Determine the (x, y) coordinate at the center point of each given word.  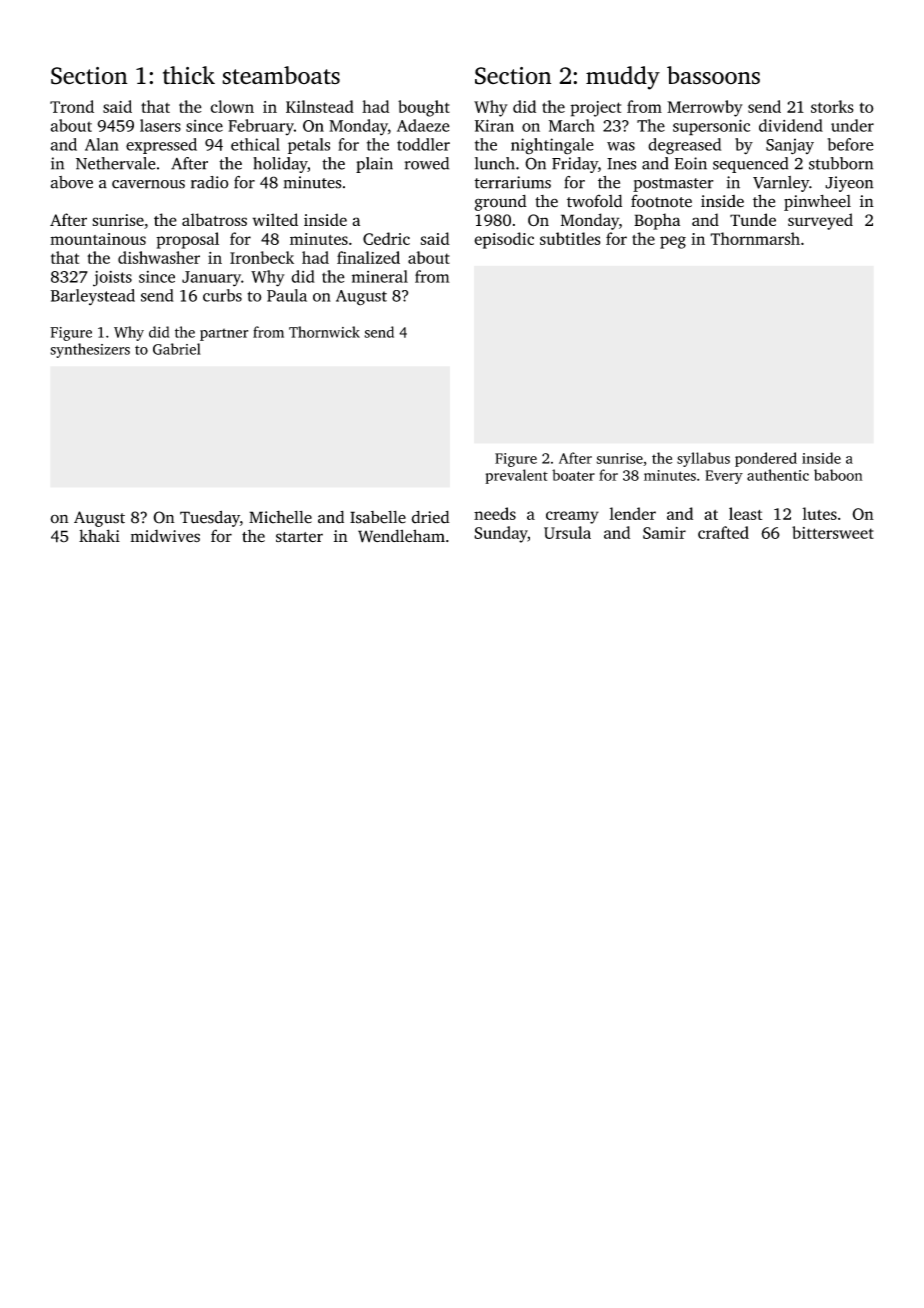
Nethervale (116, 163)
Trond (72, 106)
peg (673, 242)
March (572, 125)
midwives (165, 536)
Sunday (501, 534)
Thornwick (324, 332)
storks (832, 106)
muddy (623, 78)
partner (224, 334)
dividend (791, 125)
